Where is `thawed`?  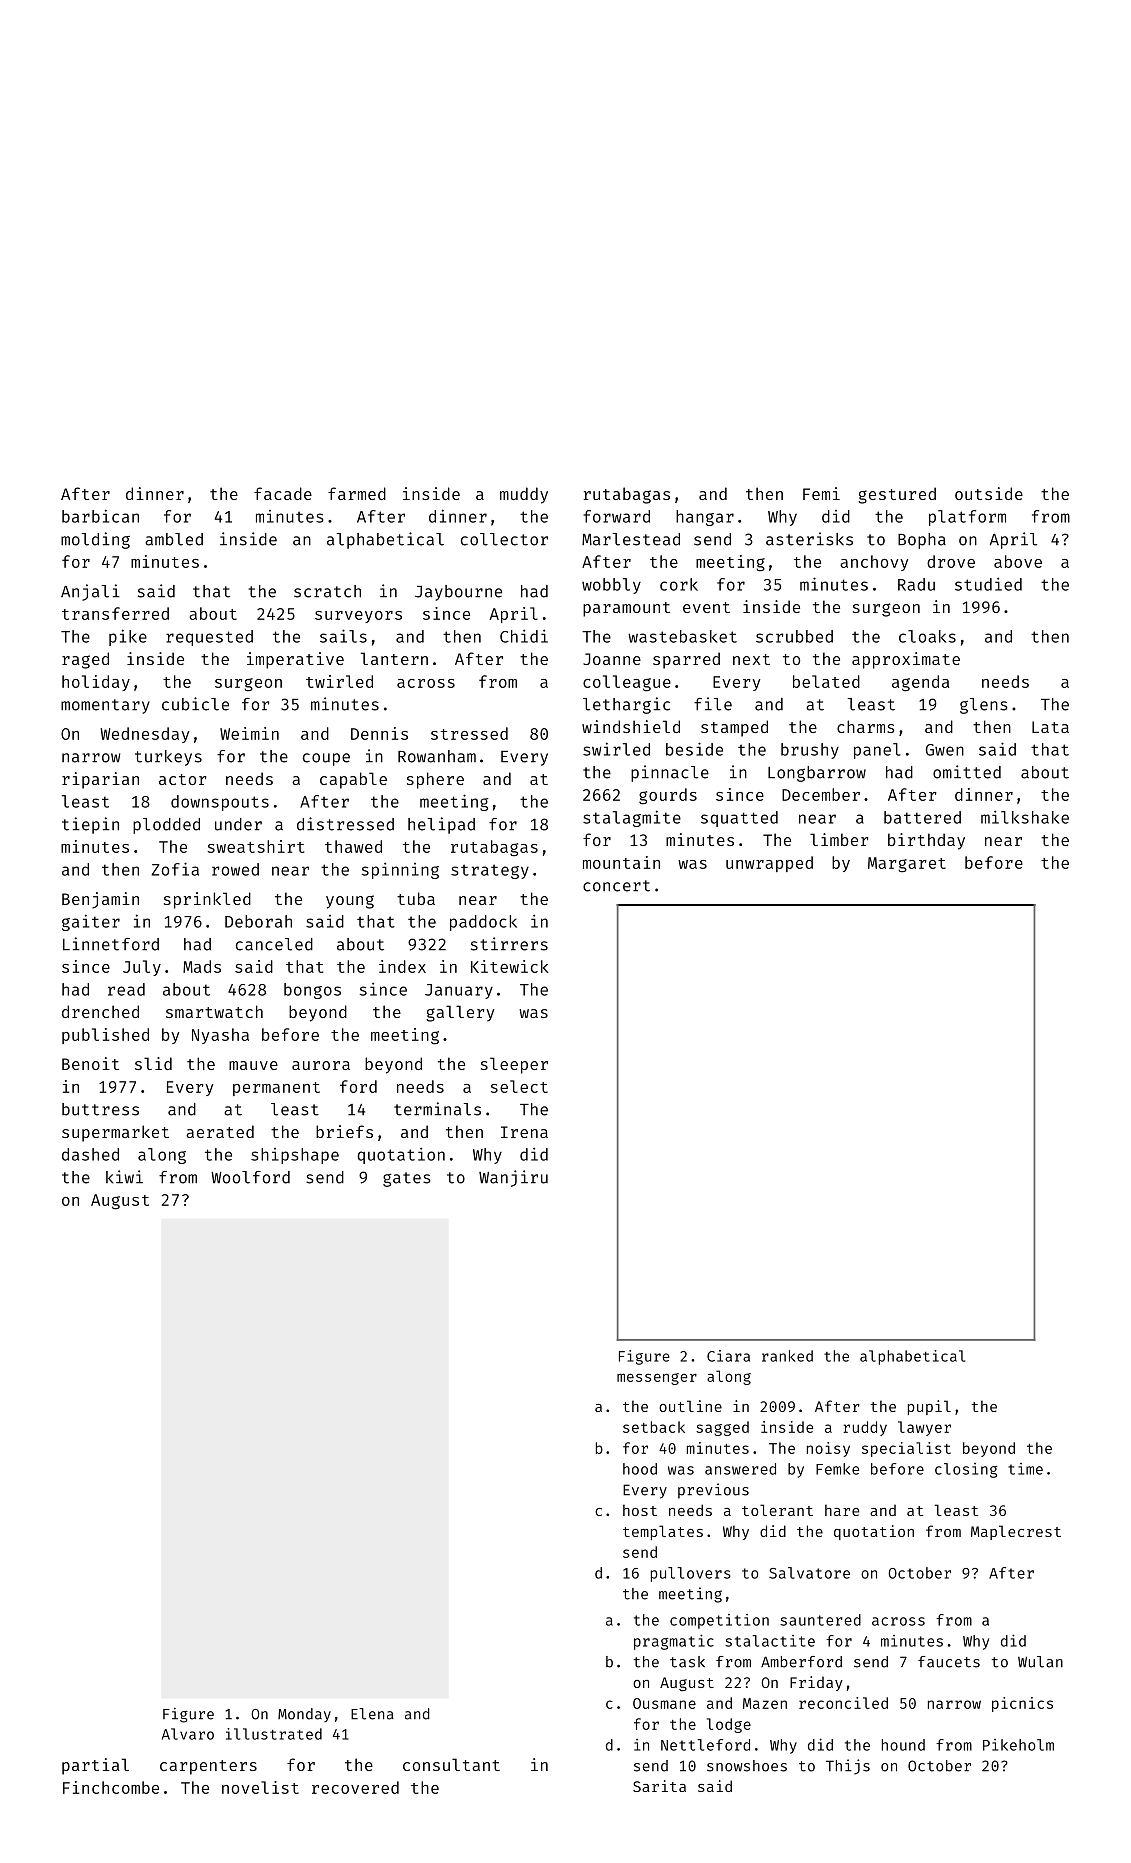 thawed is located at coordinates (353, 846).
